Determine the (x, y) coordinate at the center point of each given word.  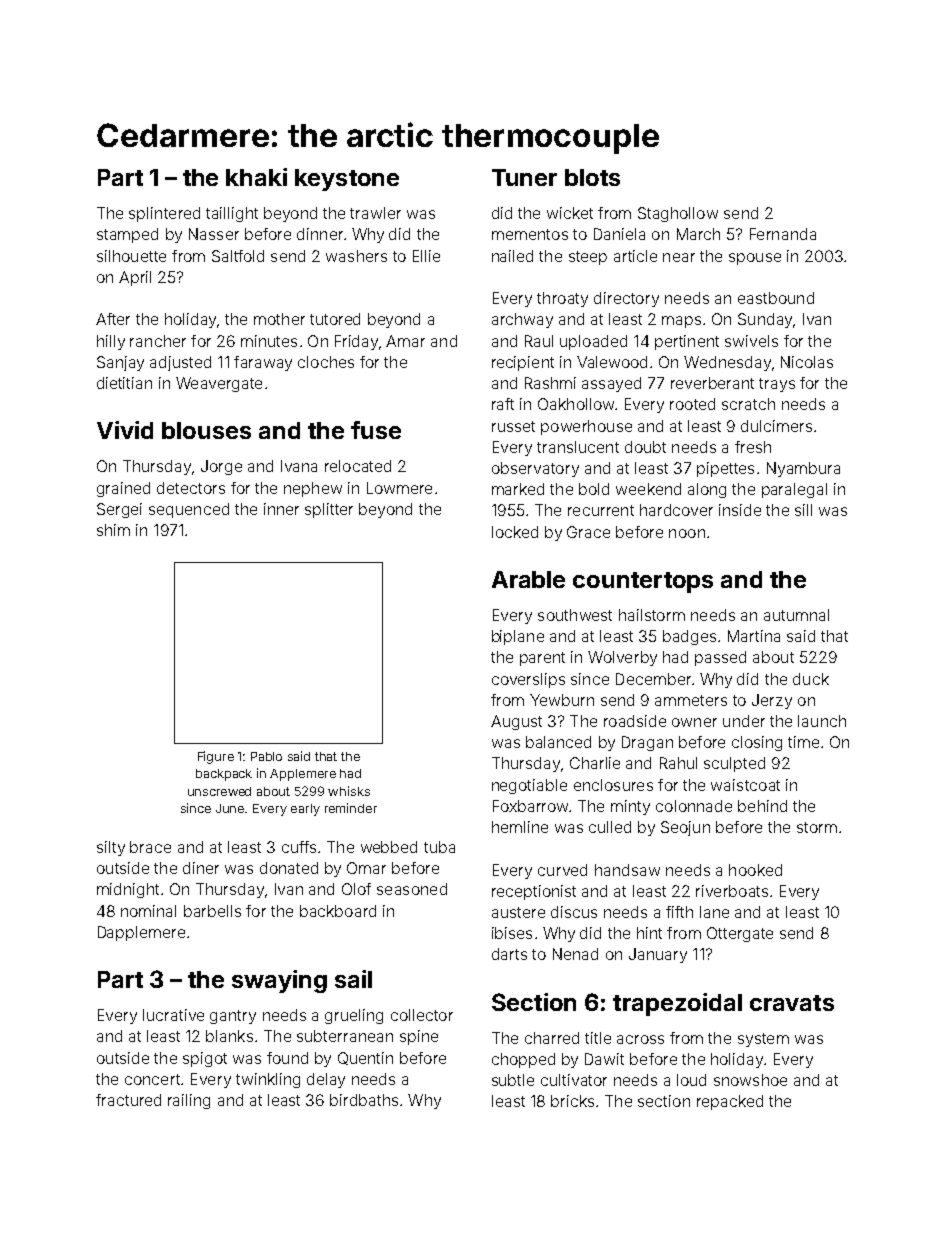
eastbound (776, 298)
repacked (730, 1102)
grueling (354, 1016)
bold (594, 489)
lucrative (173, 1015)
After (113, 319)
